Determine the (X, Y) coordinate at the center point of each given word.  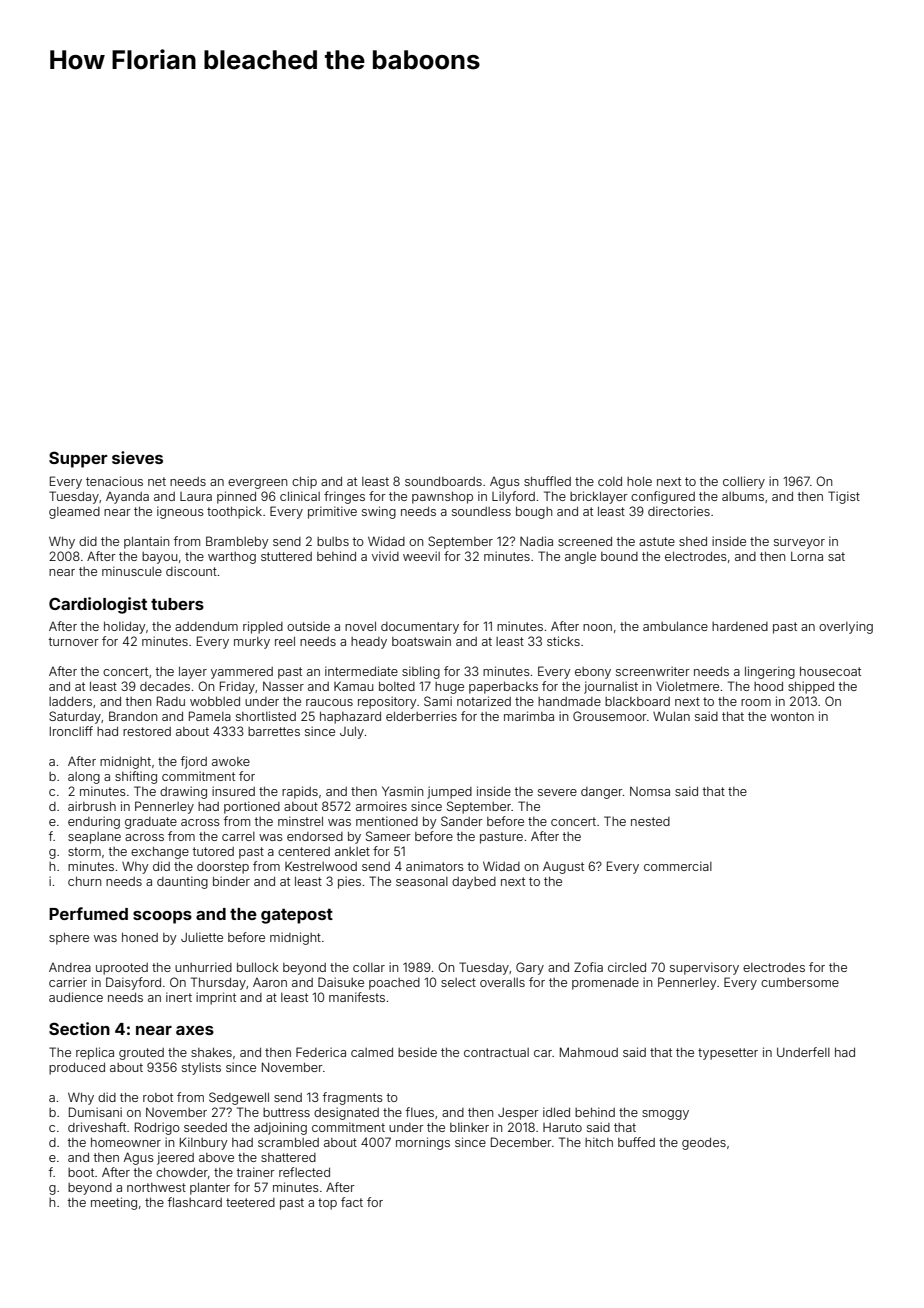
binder (231, 881)
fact (352, 1202)
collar (369, 967)
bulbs (333, 541)
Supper (78, 459)
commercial (678, 866)
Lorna (807, 556)
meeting (114, 1203)
